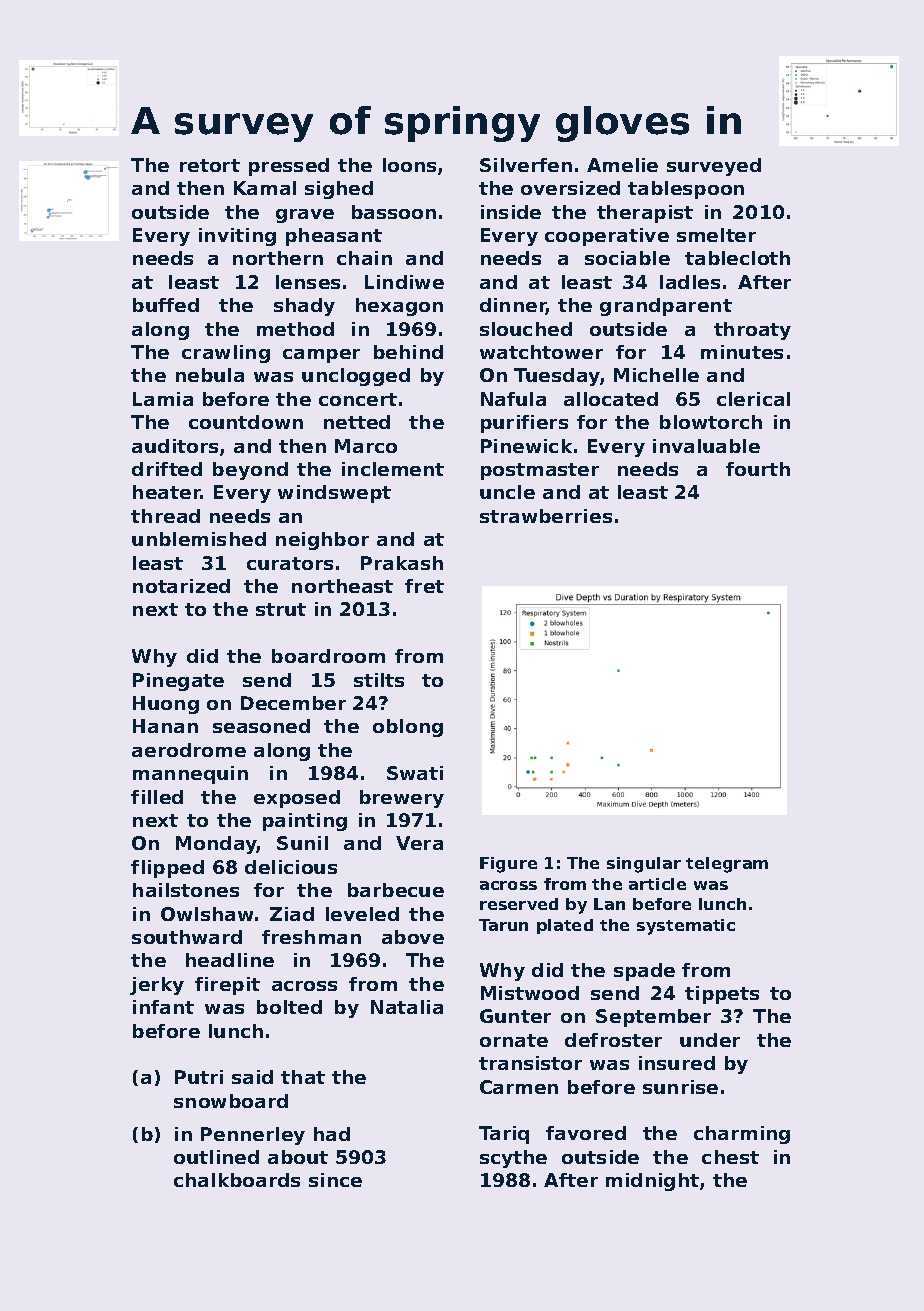 Image resolution: width=924 pixels, height=1311 pixels. I want to click on tablecloth, so click(737, 258).
